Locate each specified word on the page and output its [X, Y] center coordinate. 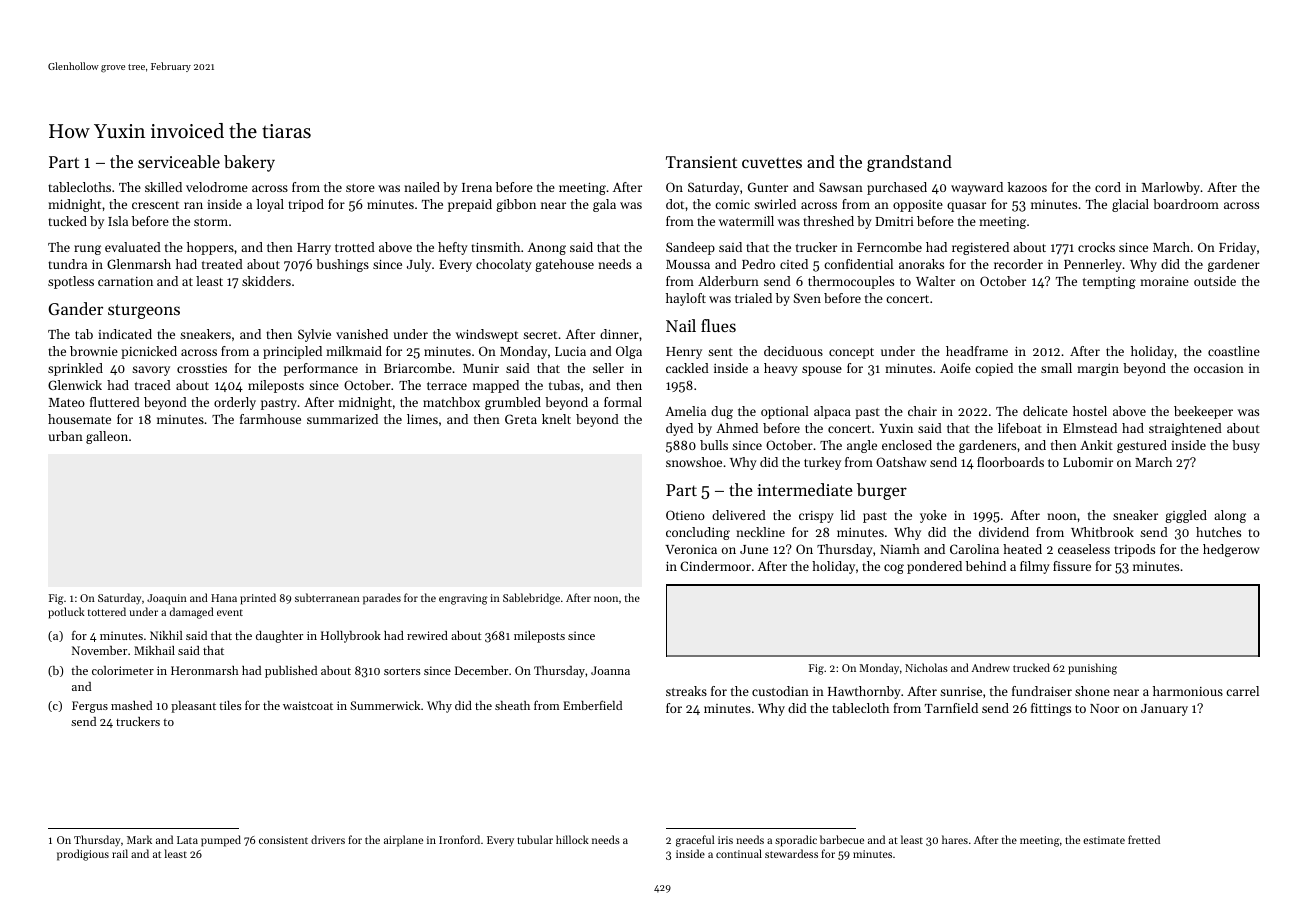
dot [675, 204]
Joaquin [167, 599]
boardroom [1186, 204]
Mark [139, 839]
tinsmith [495, 247]
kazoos [1027, 187]
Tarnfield [951, 708]
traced [153, 385]
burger [882, 491]
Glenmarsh [139, 264]
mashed [131, 705]
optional [785, 412]
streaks [686, 691]
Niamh [900, 549]
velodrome [217, 187]
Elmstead [1090, 428]
